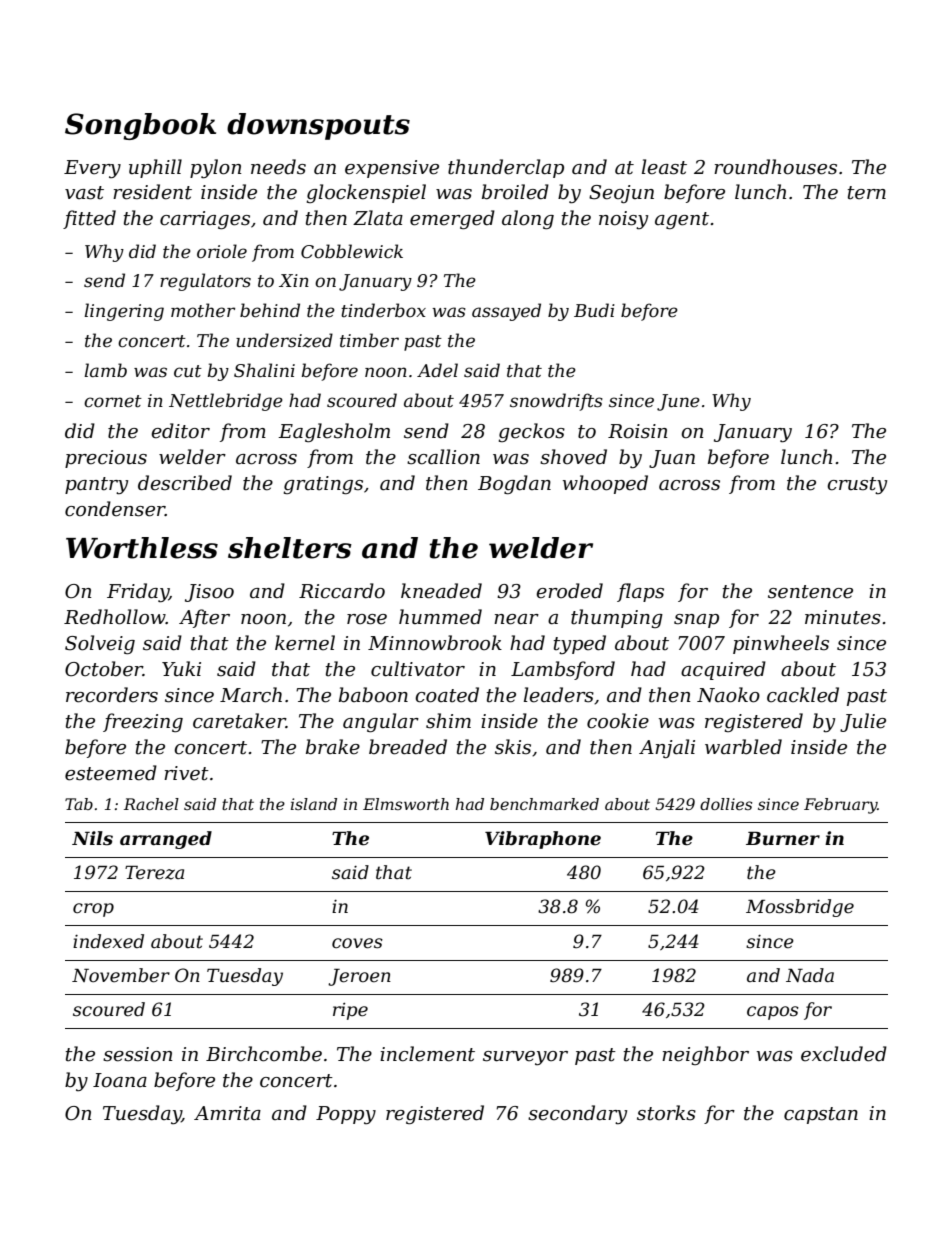  Describe the element at coordinates (775, 167) in the screenshot. I see `roundhouses` at that location.
